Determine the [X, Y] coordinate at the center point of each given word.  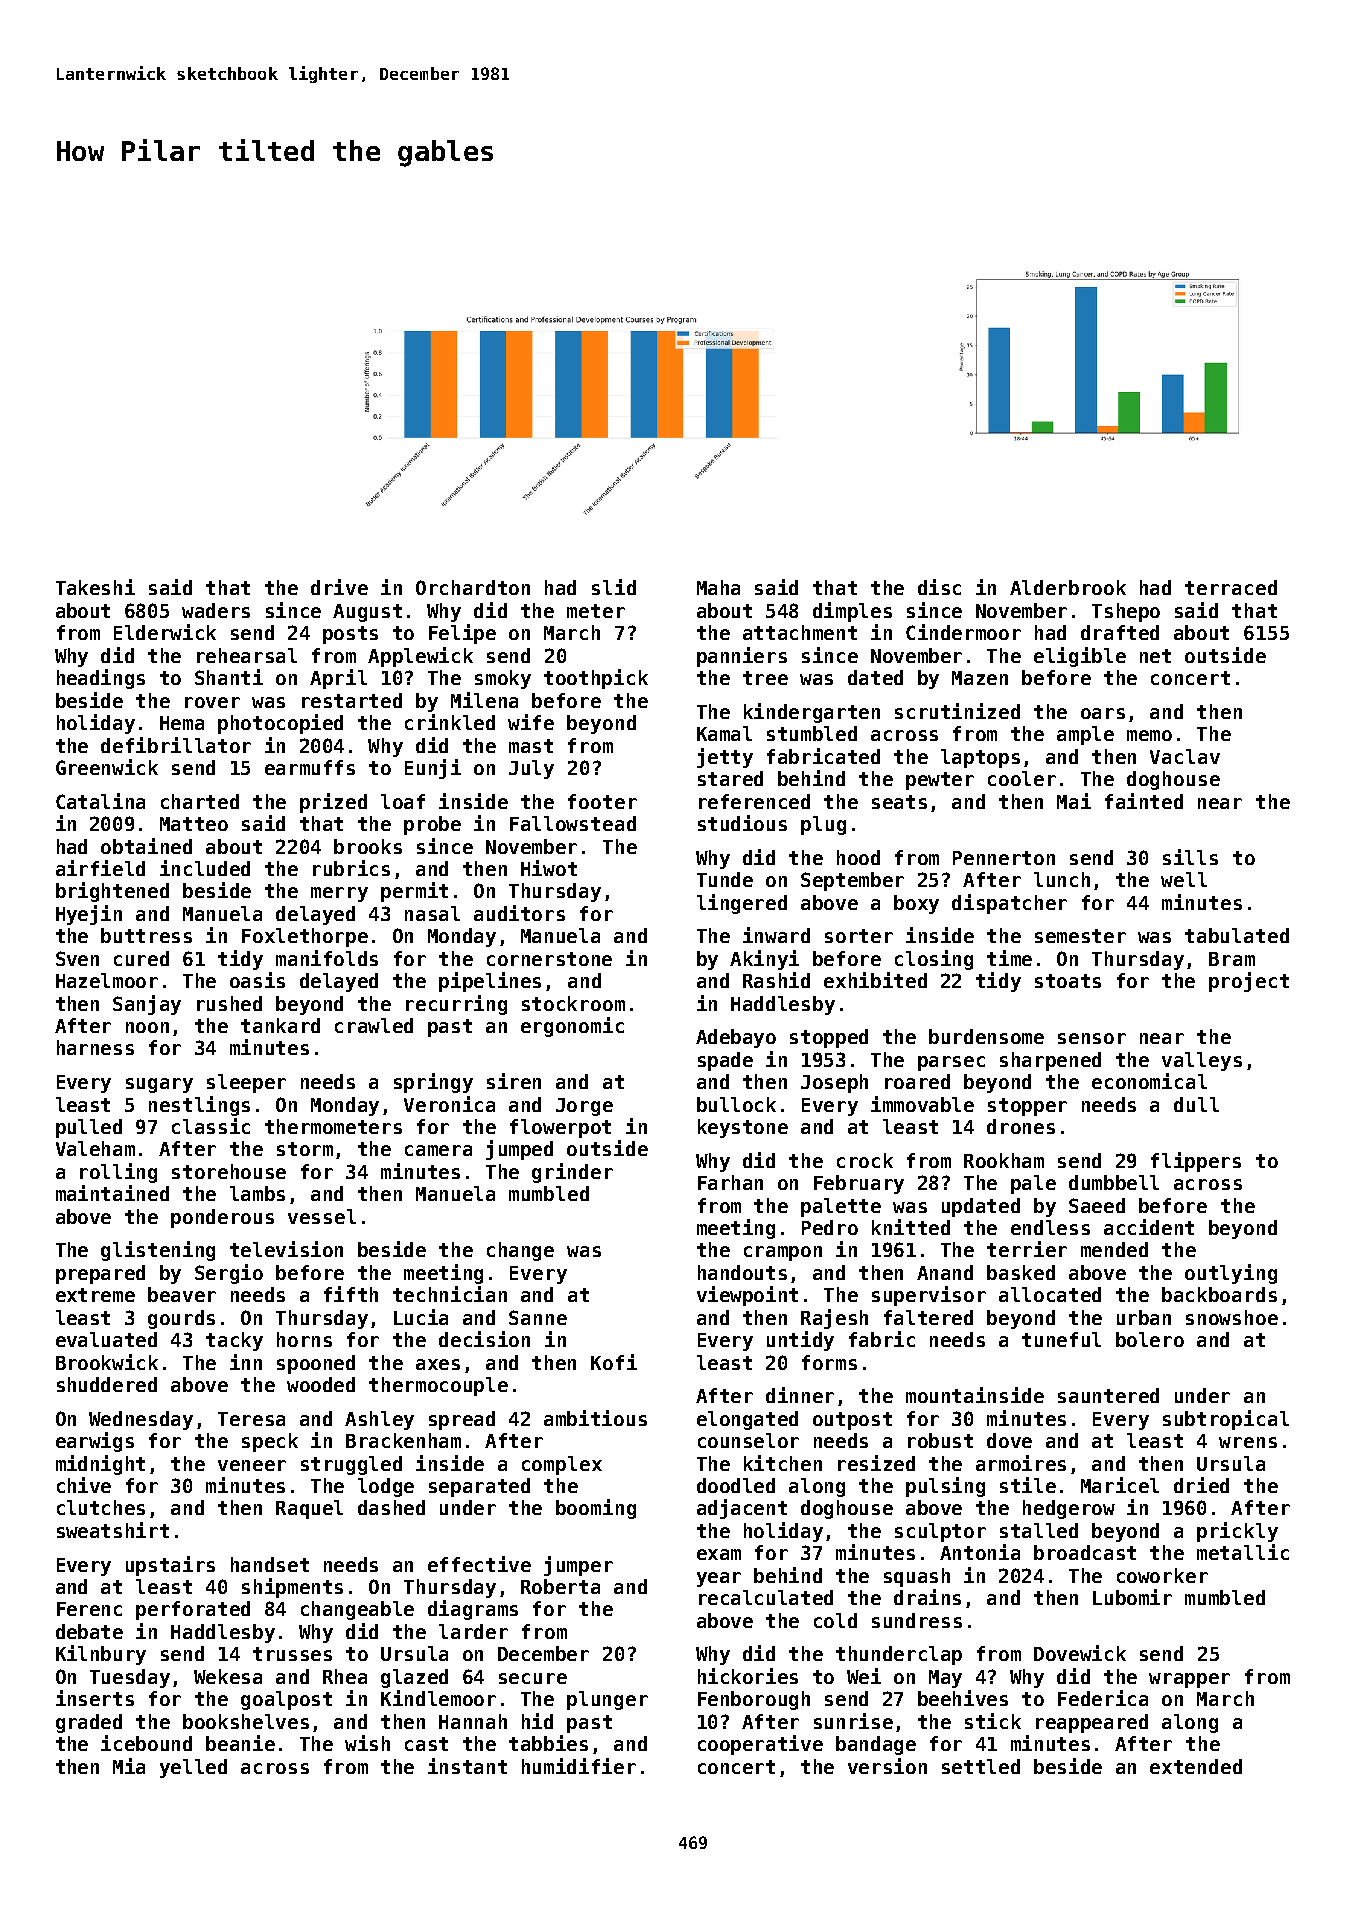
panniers [742, 657]
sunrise [853, 1721]
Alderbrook [1068, 587]
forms [829, 1362]
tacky [234, 1341]
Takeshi [95, 587]
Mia [129, 1766]
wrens [1248, 1442]
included [205, 868]
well [1184, 879]
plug [823, 825]
